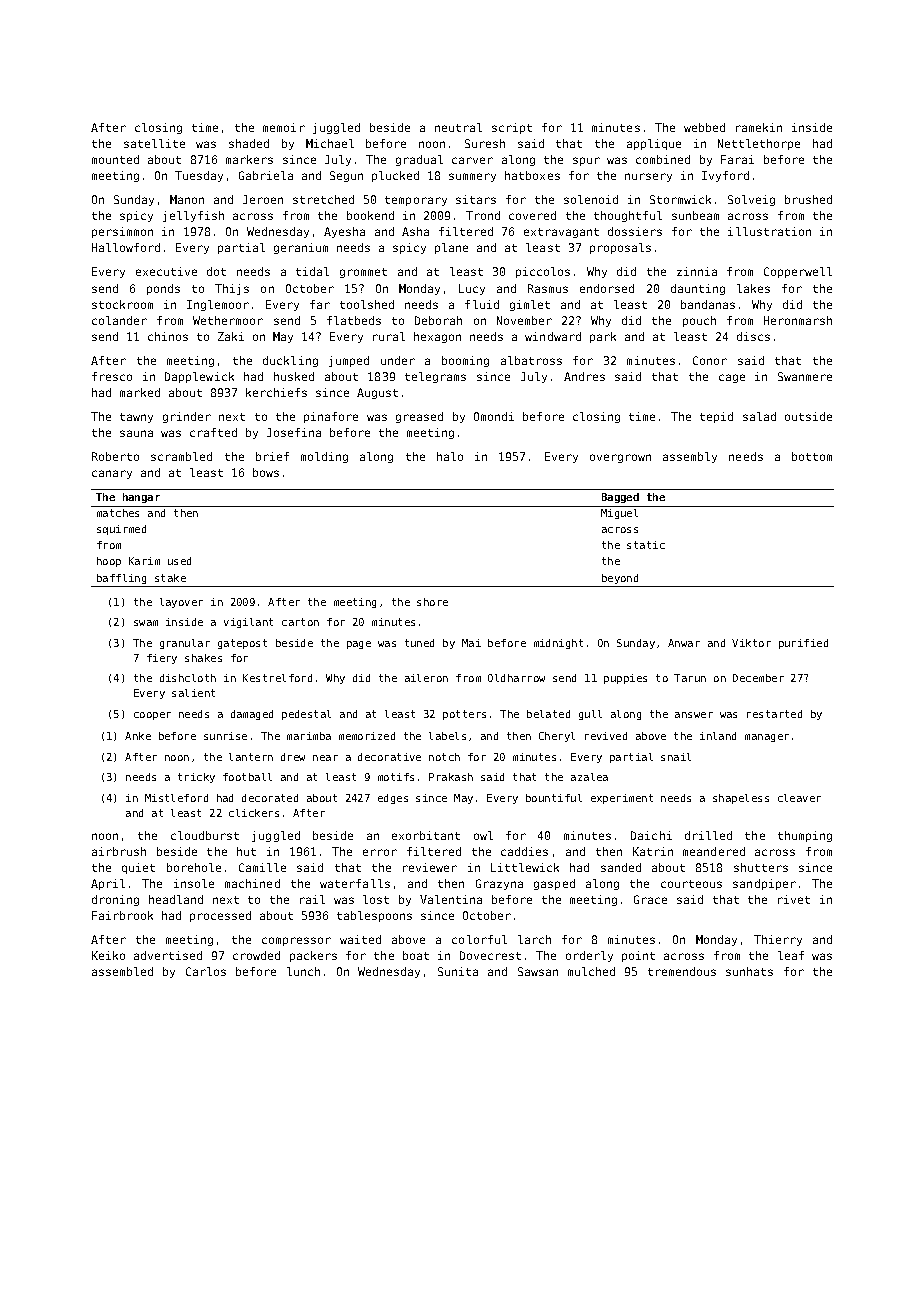  What do you see at coordinates (225, 736) in the screenshot?
I see `sunrise` at bounding box center [225, 736].
